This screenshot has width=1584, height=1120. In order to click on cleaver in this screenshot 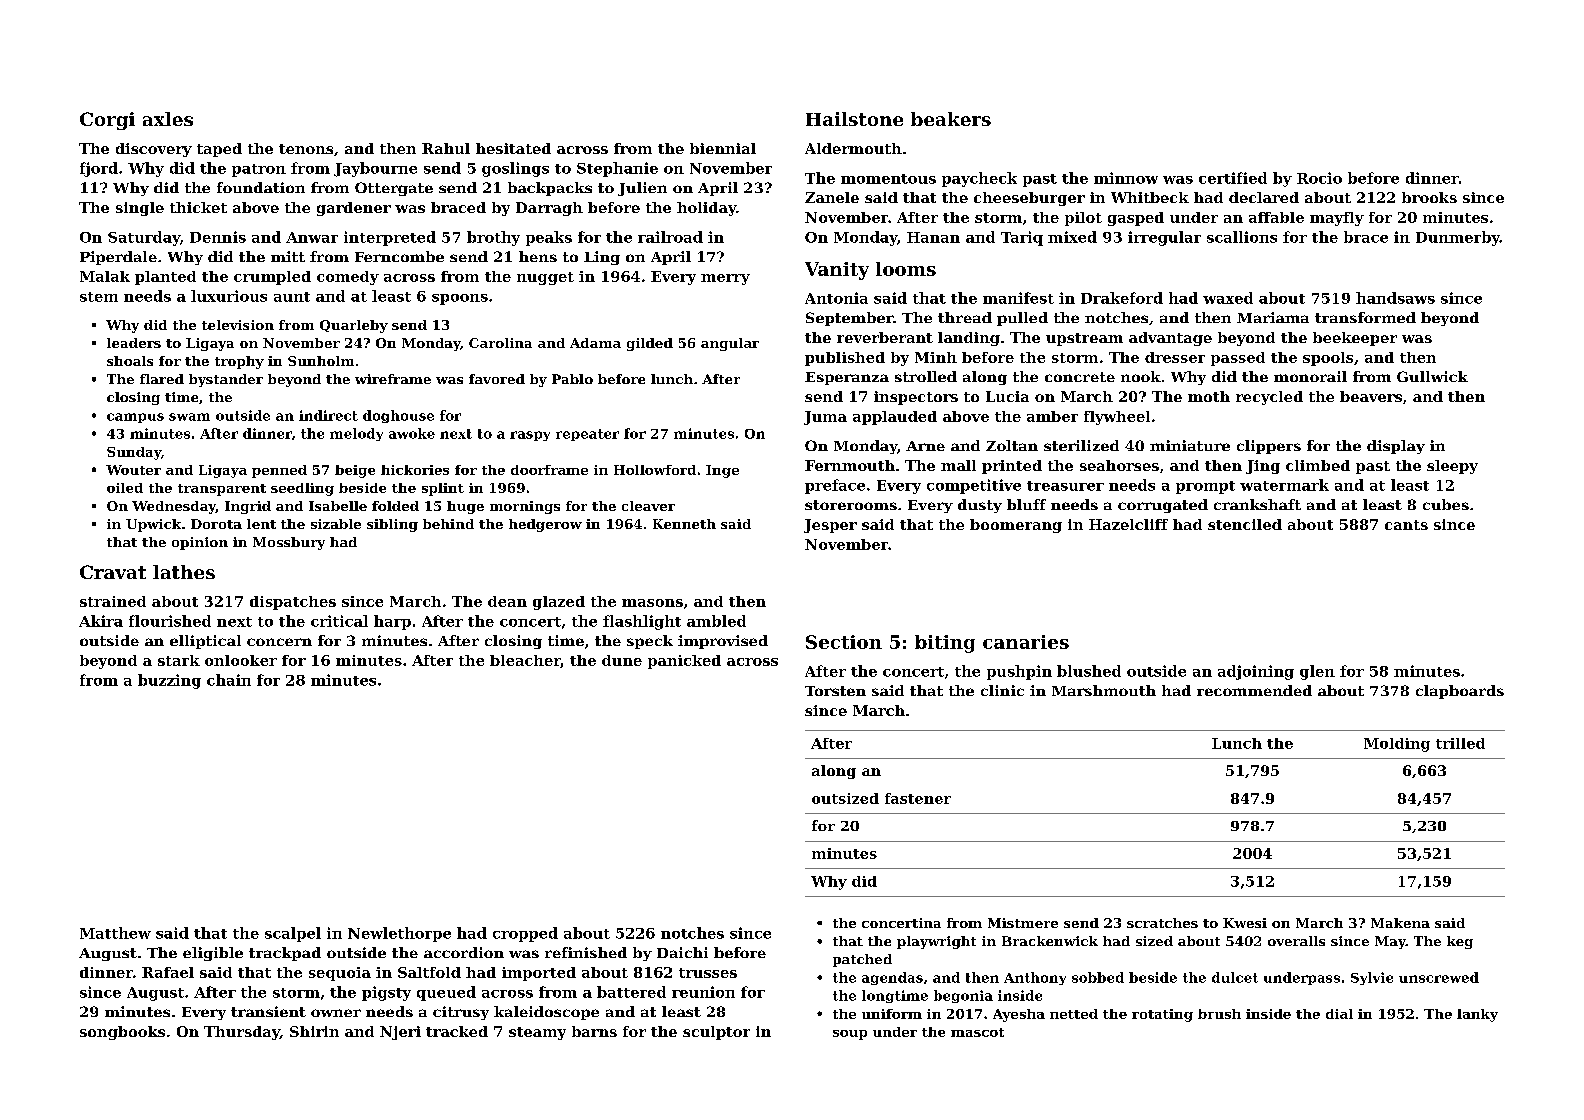, I will do `click(648, 506)`.
